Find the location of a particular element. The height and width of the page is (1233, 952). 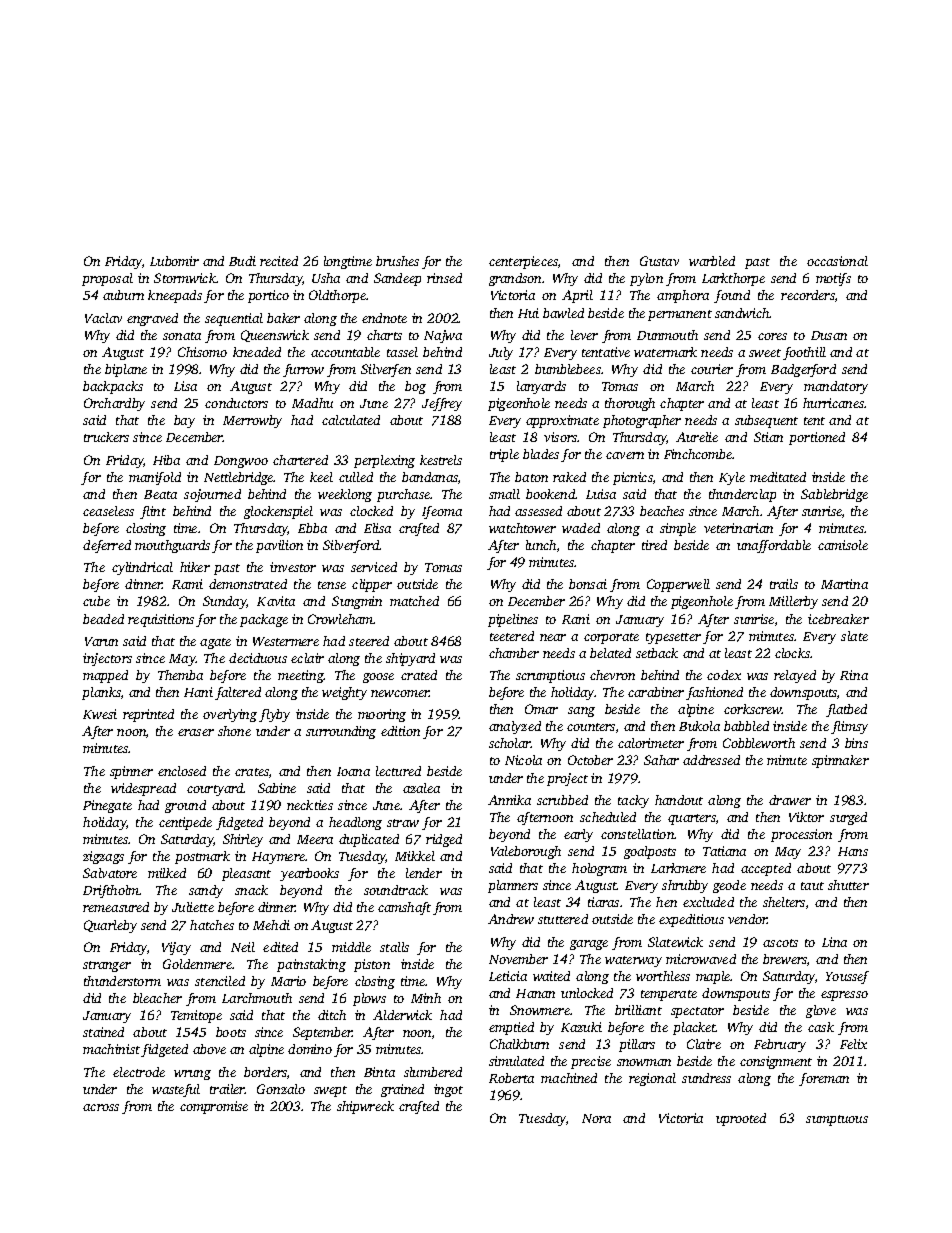

sumptuous is located at coordinates (837, 1120).
